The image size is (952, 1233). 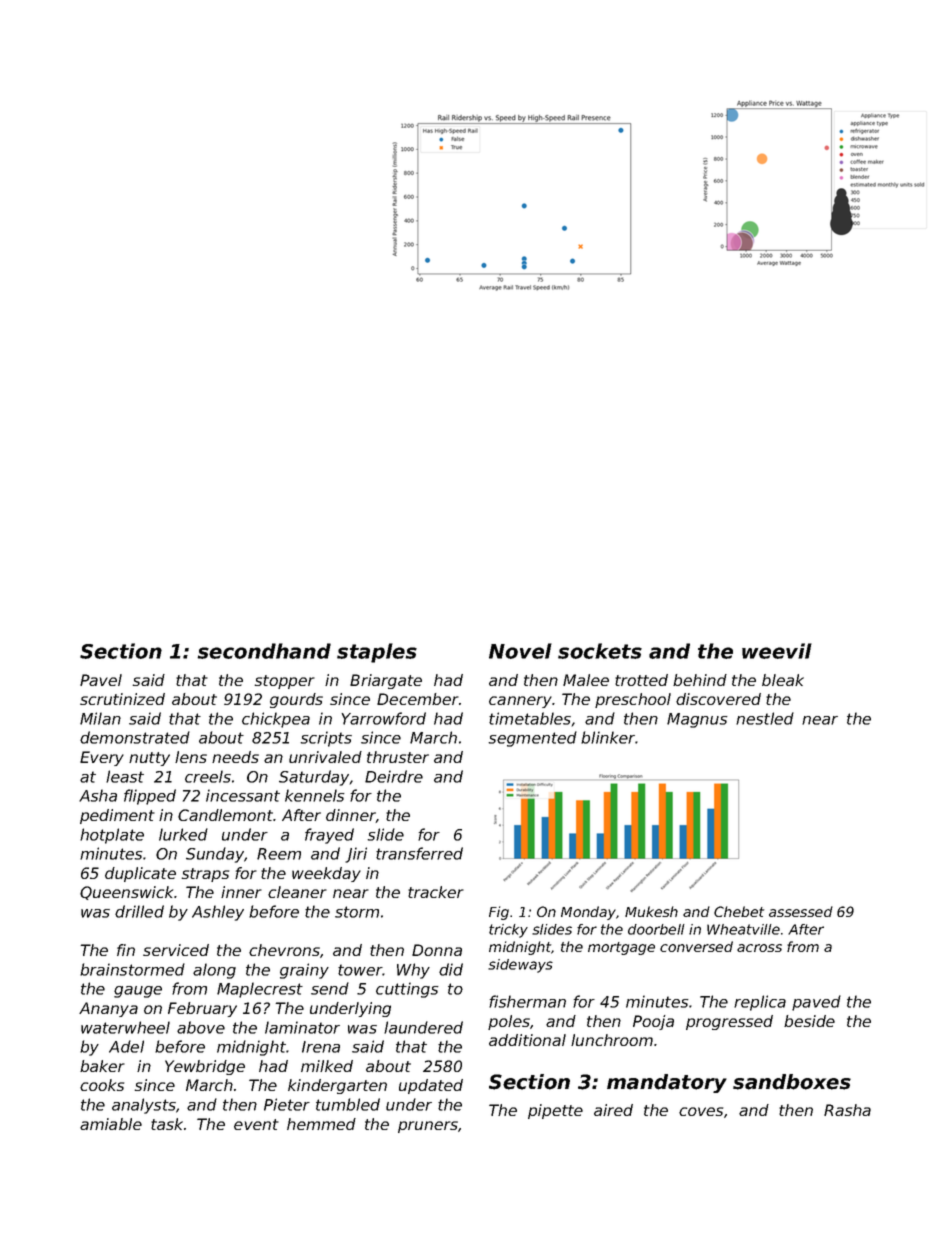 What do you see at coordinates (419, 853) in the screenshot?
I see `transferred` at bounding box center [419, 853].
